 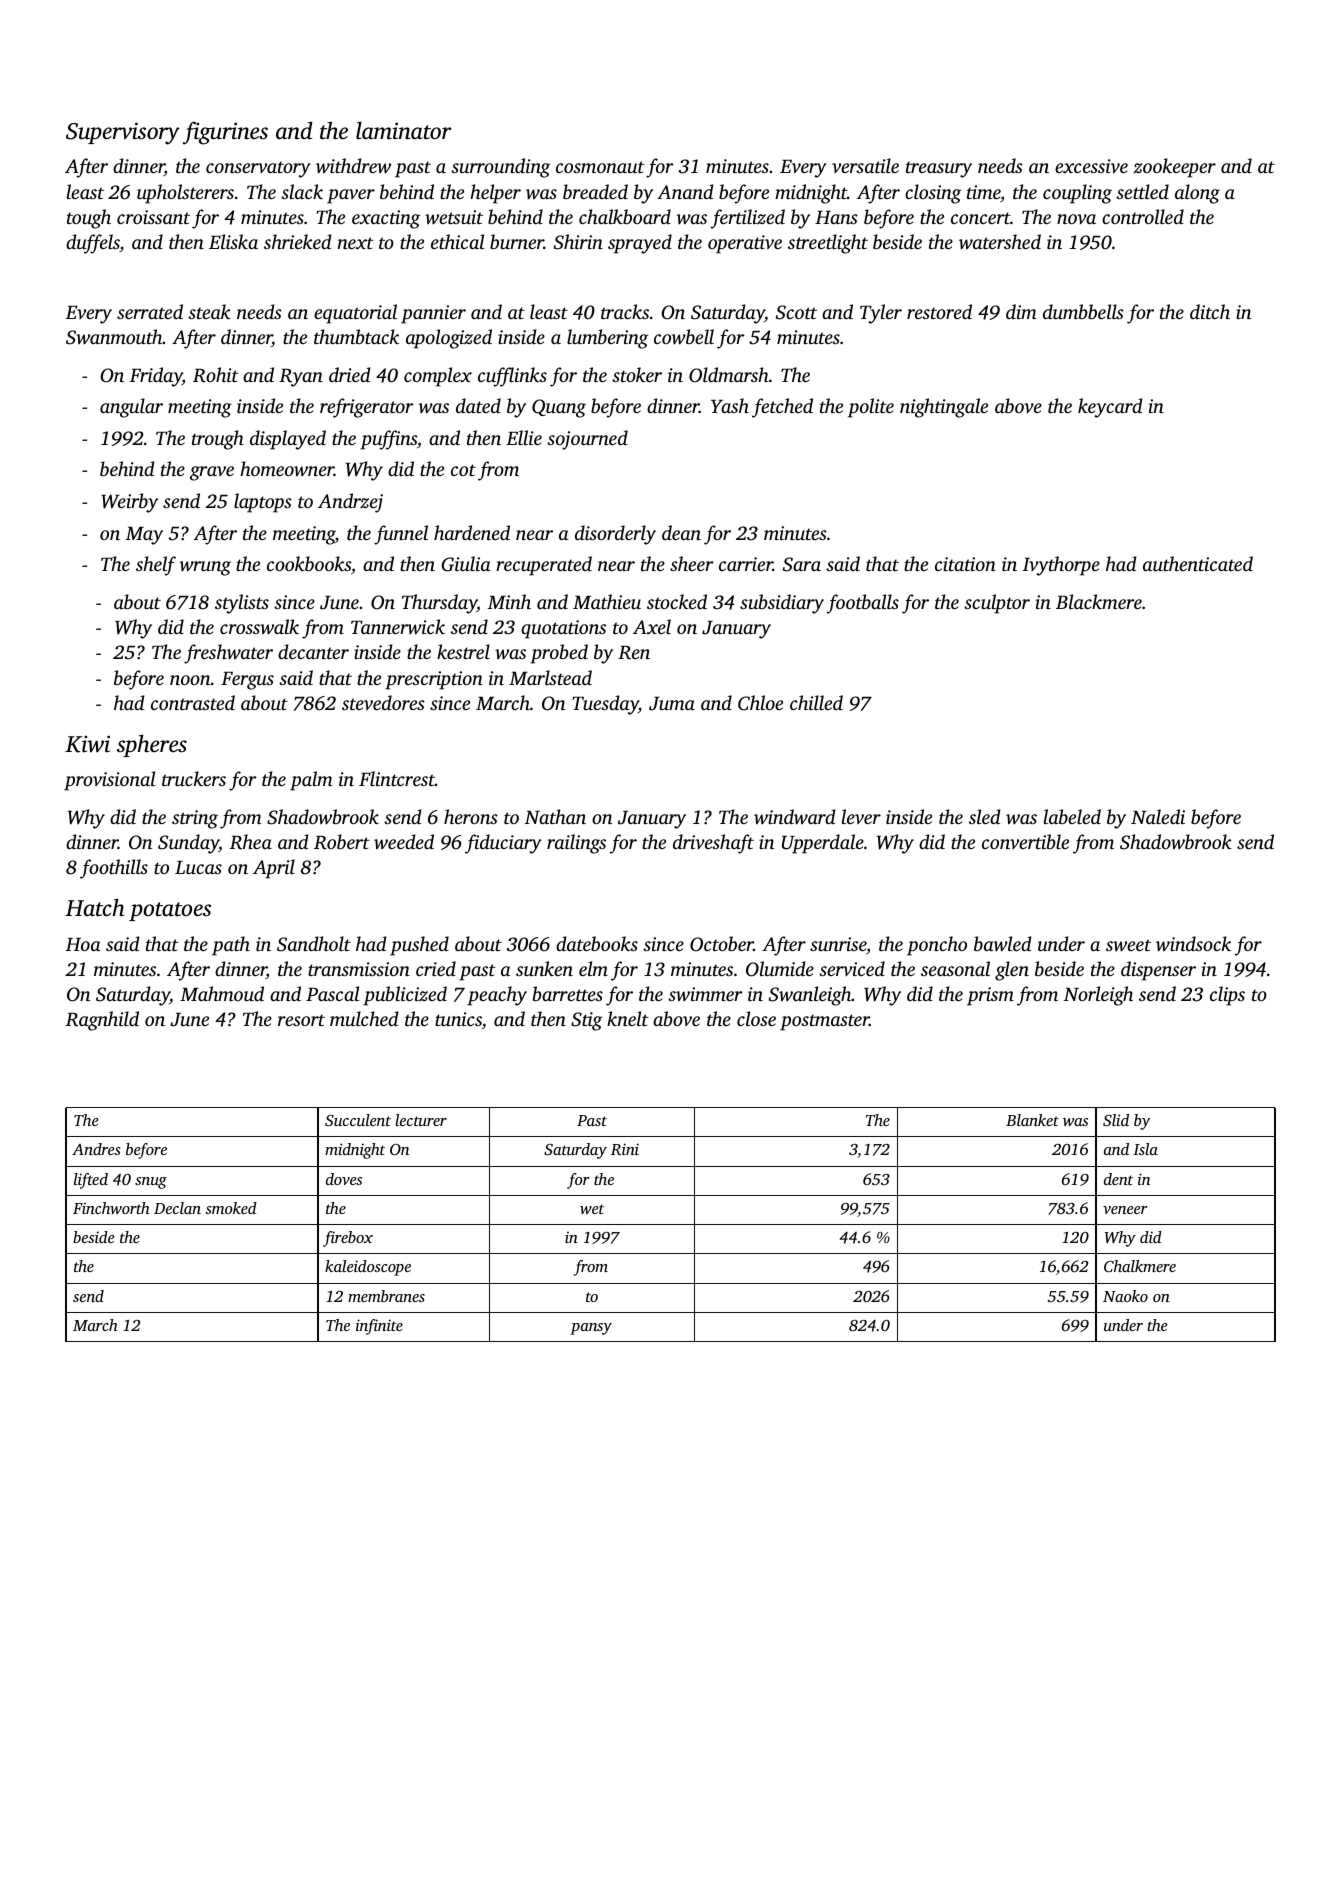 What do you see at coordinates (1099, 601) in the page?
I see `Blackmere` at bounding box center [1099, 601].
